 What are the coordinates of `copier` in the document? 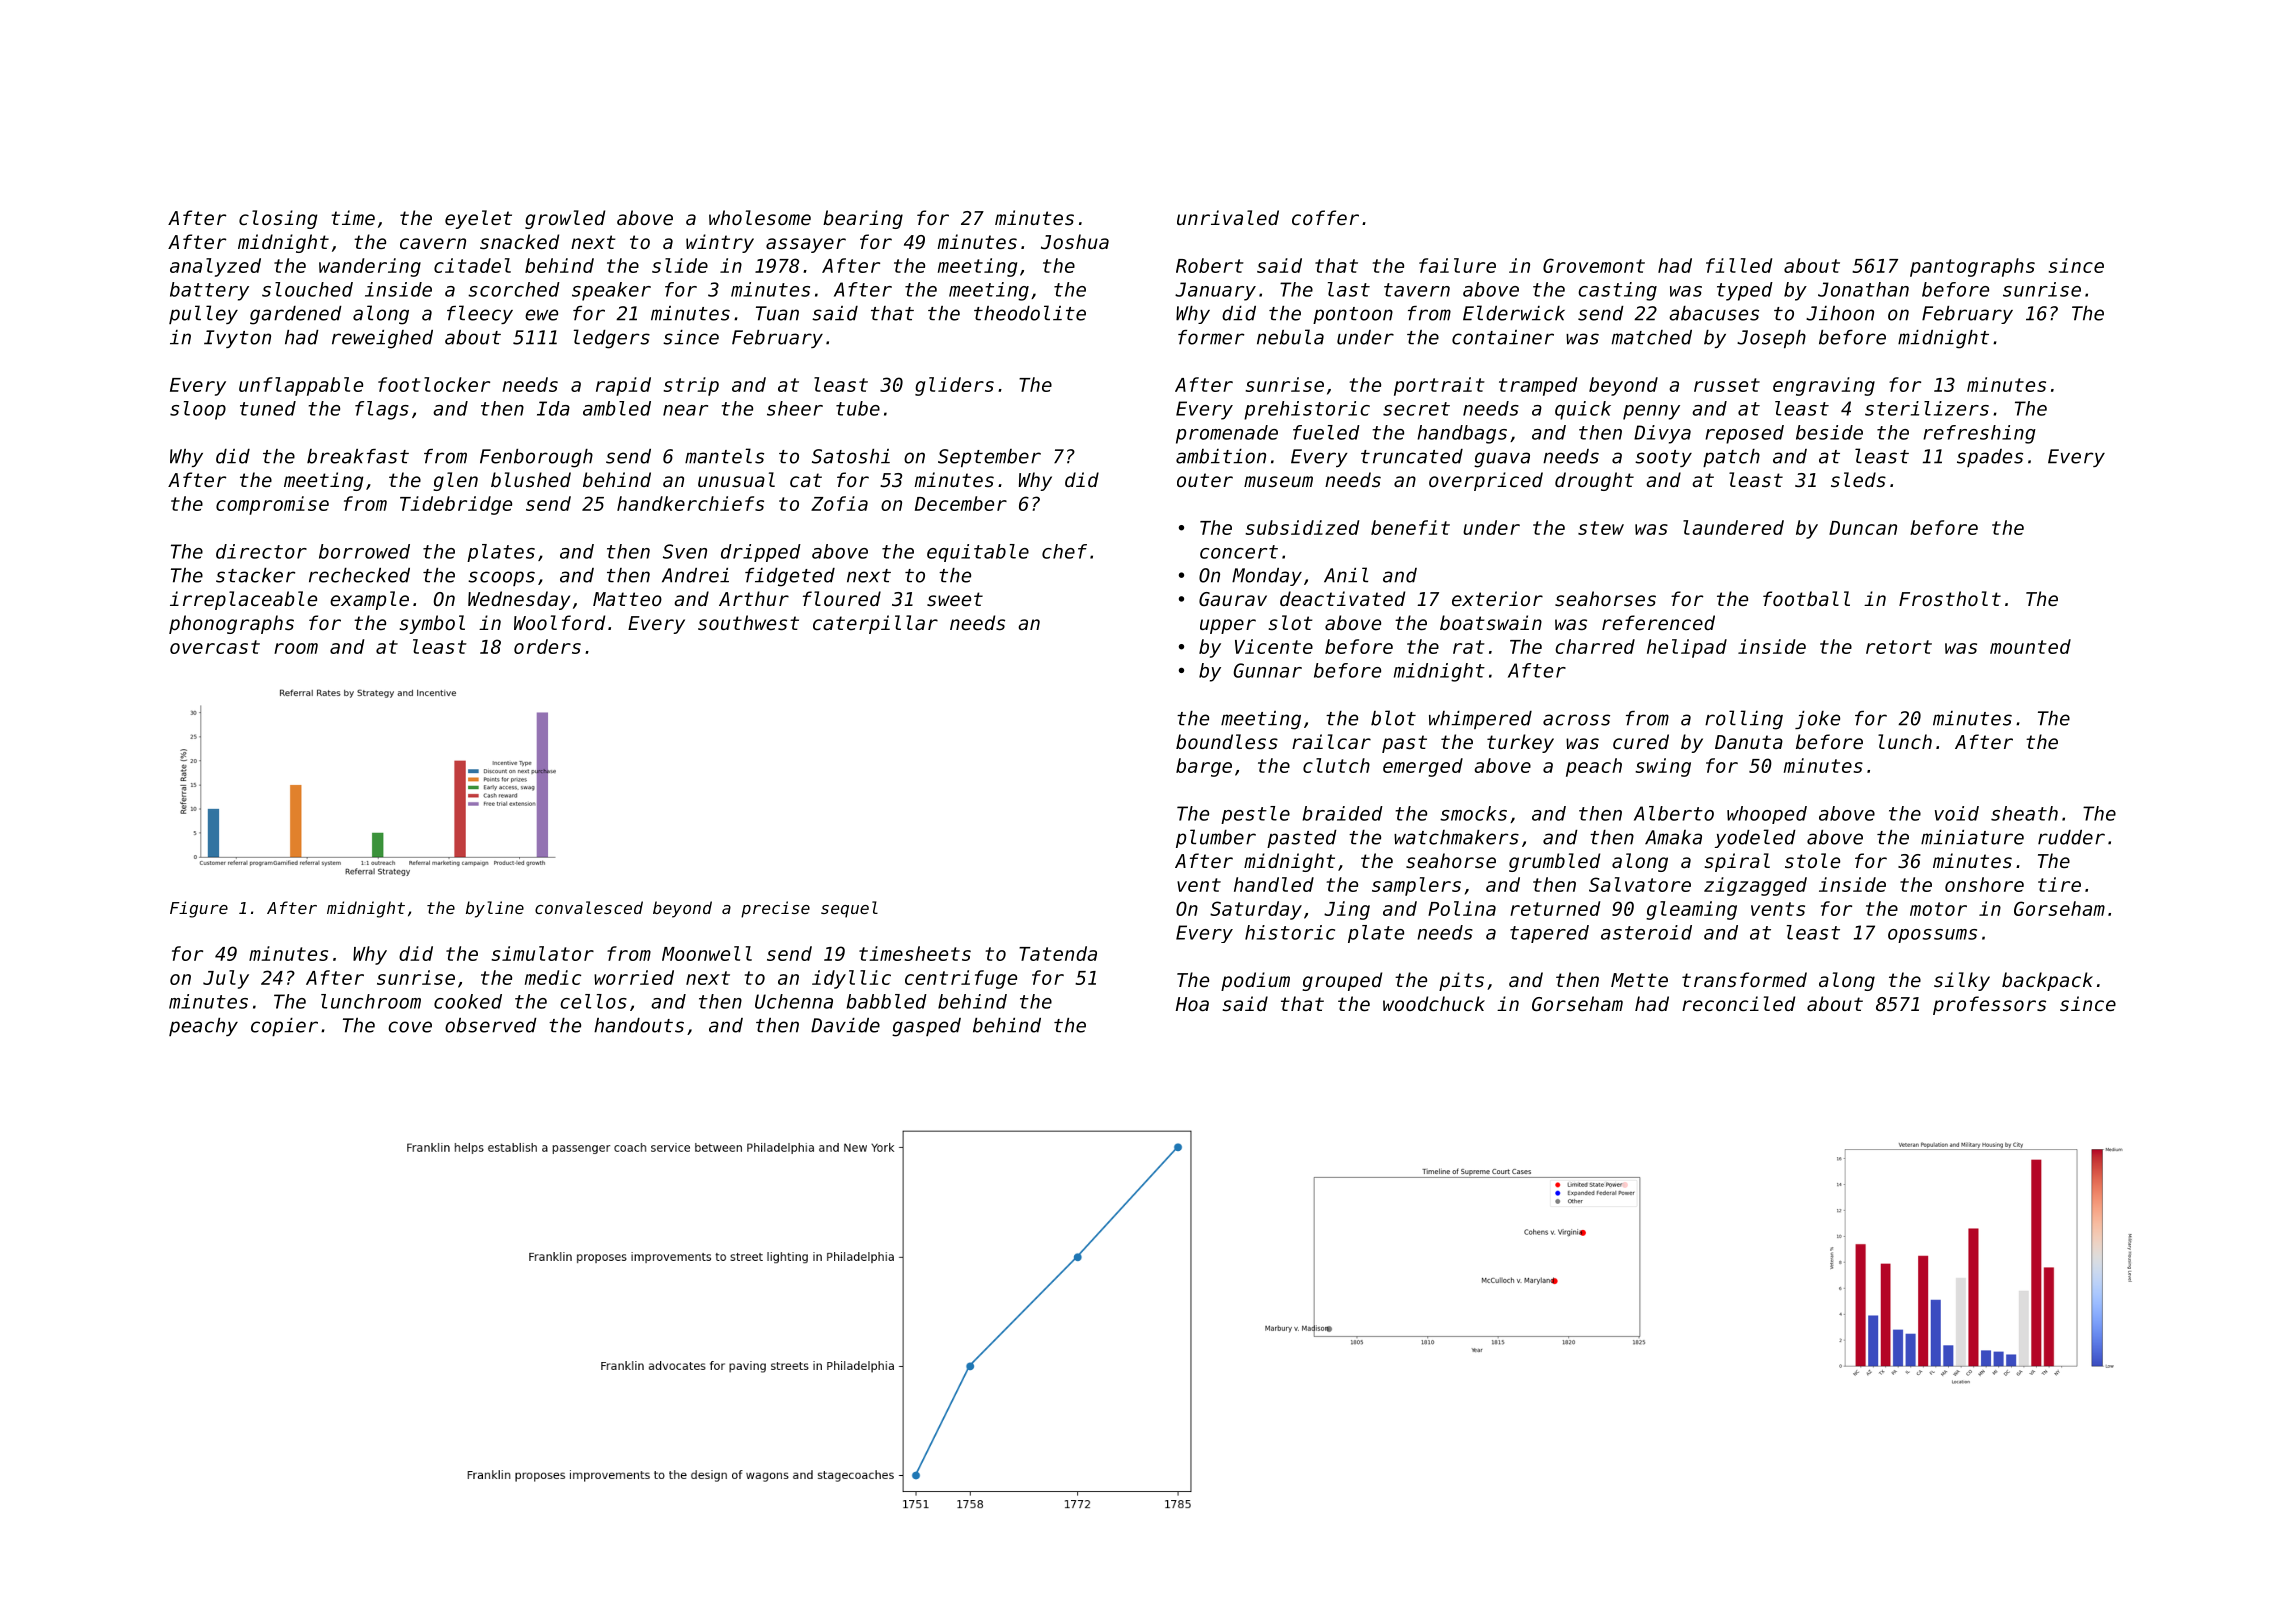 It's located at (284, 1027).
